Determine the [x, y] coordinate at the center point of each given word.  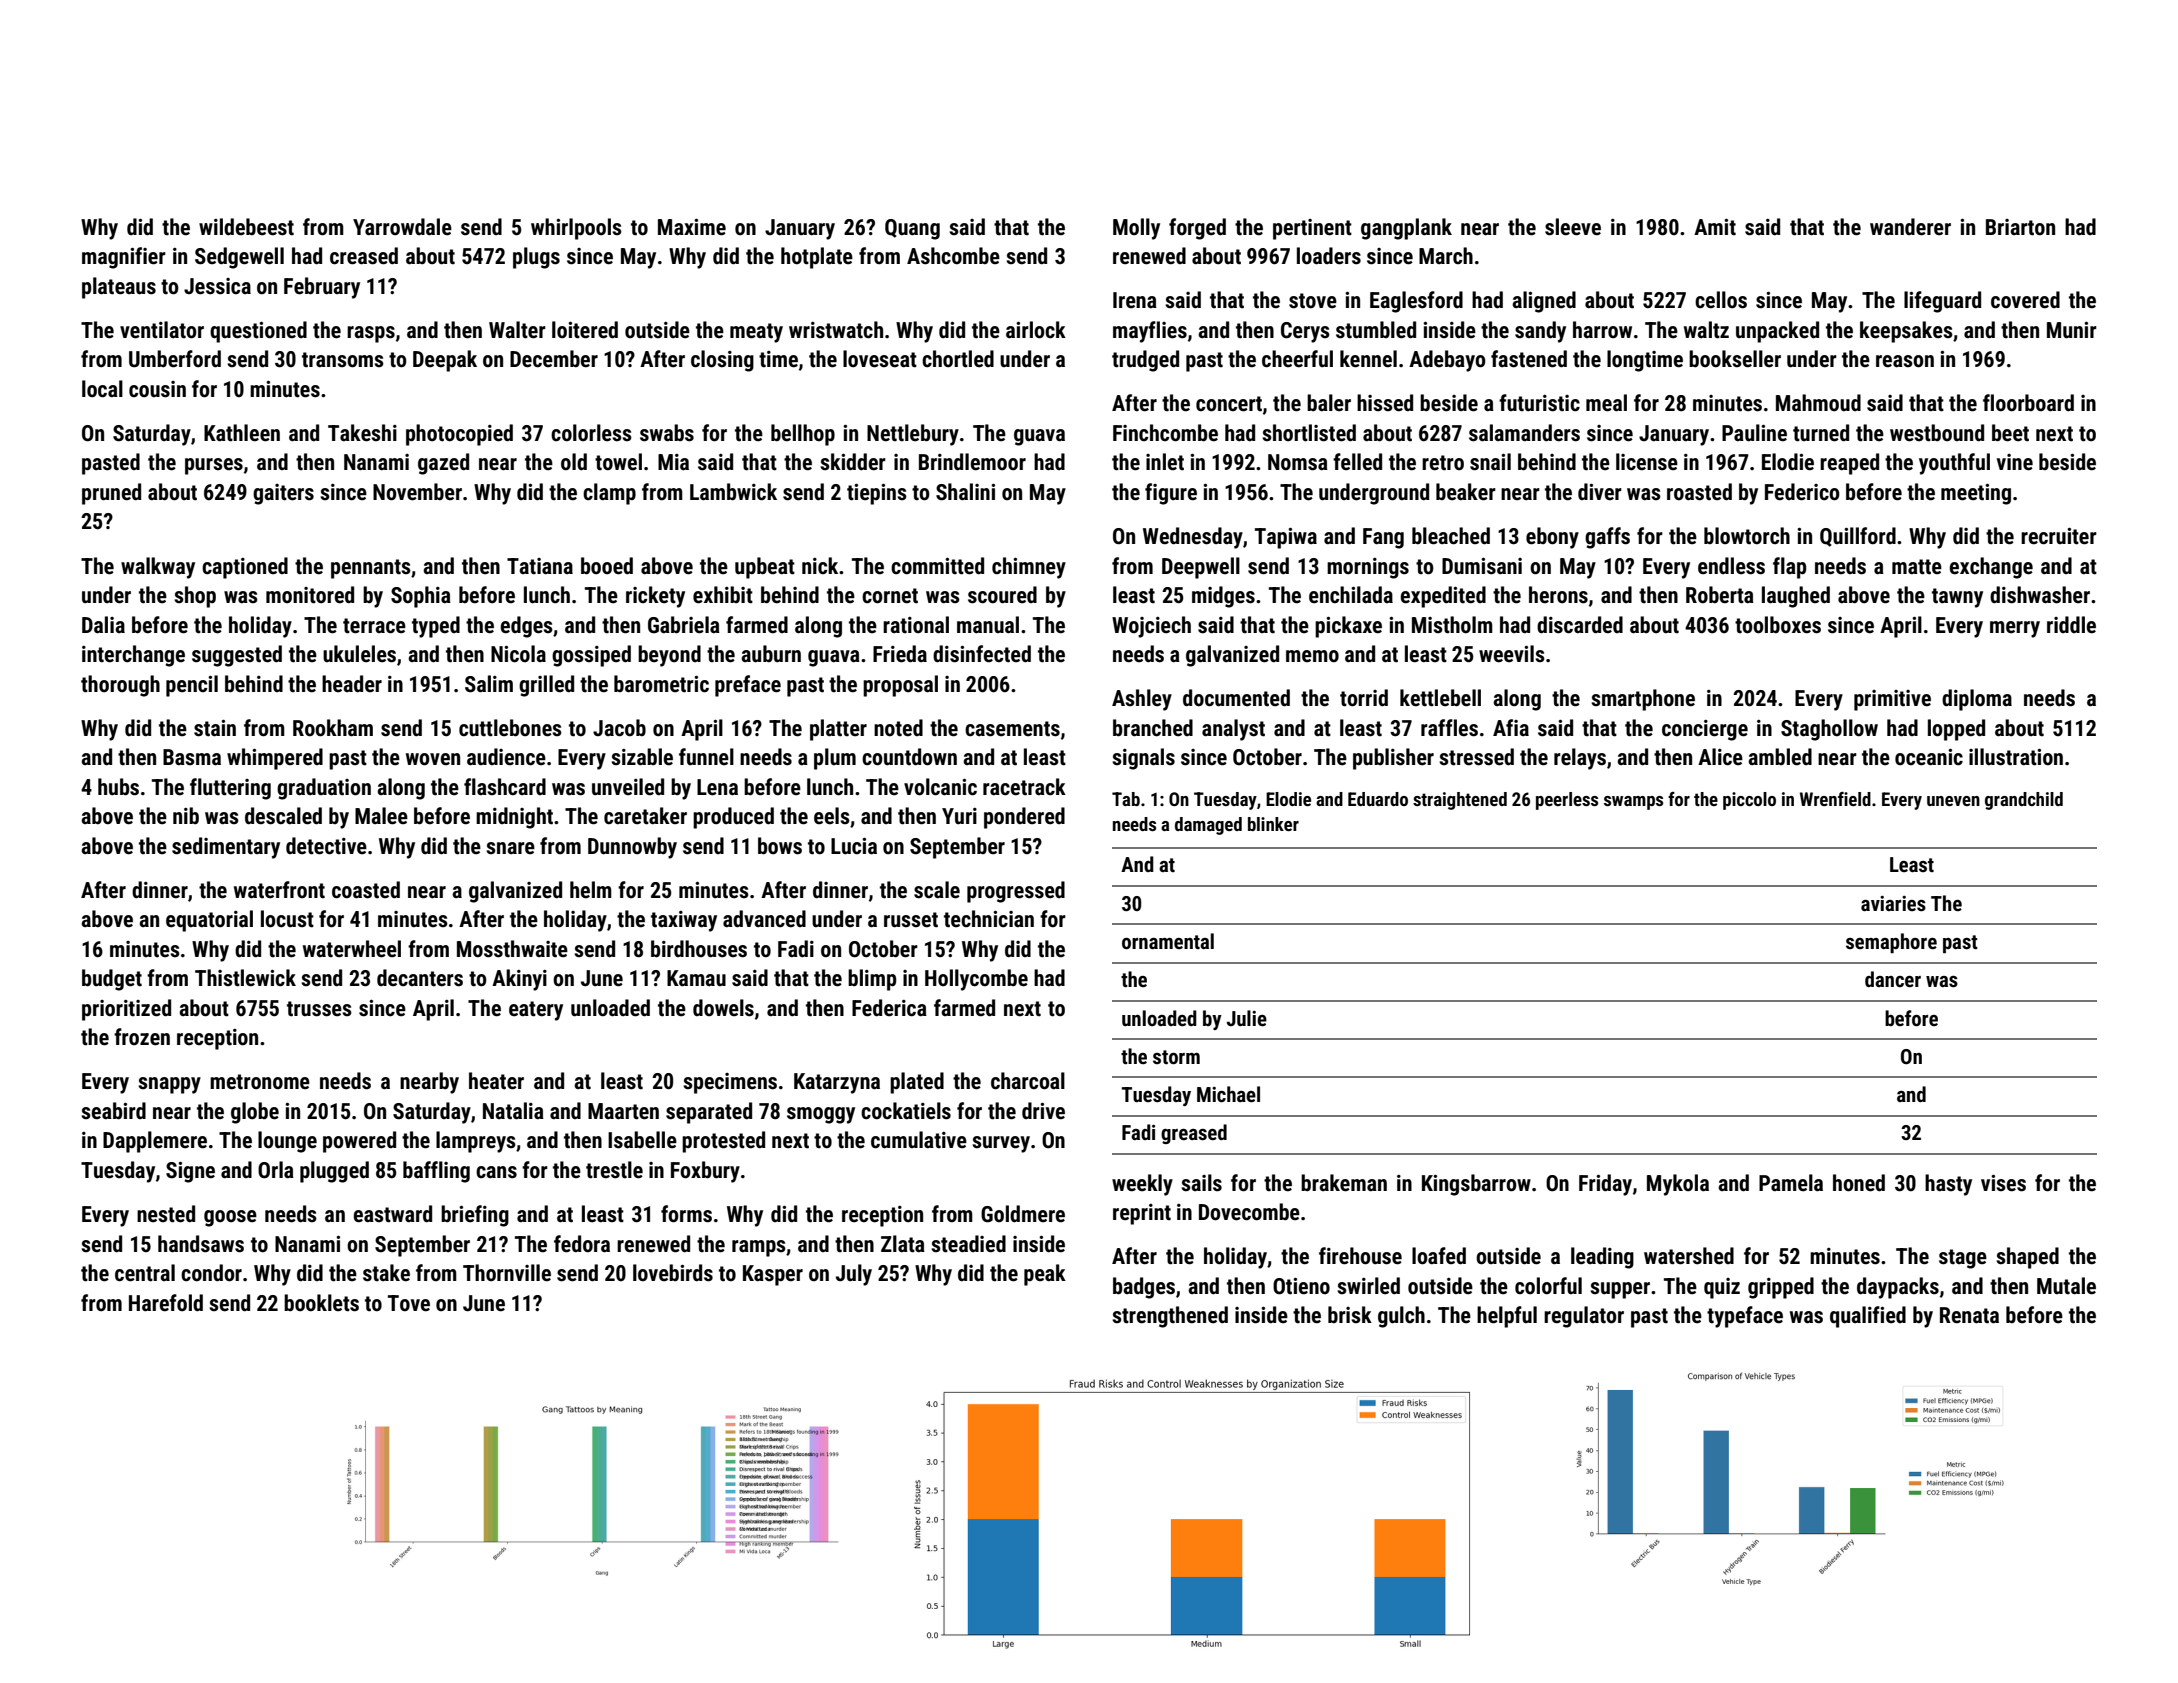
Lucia [854, 846]
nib [186, 815]
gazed [443, 464]
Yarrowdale [402, 227]
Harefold [166, 1303]
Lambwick [733, 492]
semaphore [1891, 943]
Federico [1802, 492]
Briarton [2020, 227]
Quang [912, 229]
